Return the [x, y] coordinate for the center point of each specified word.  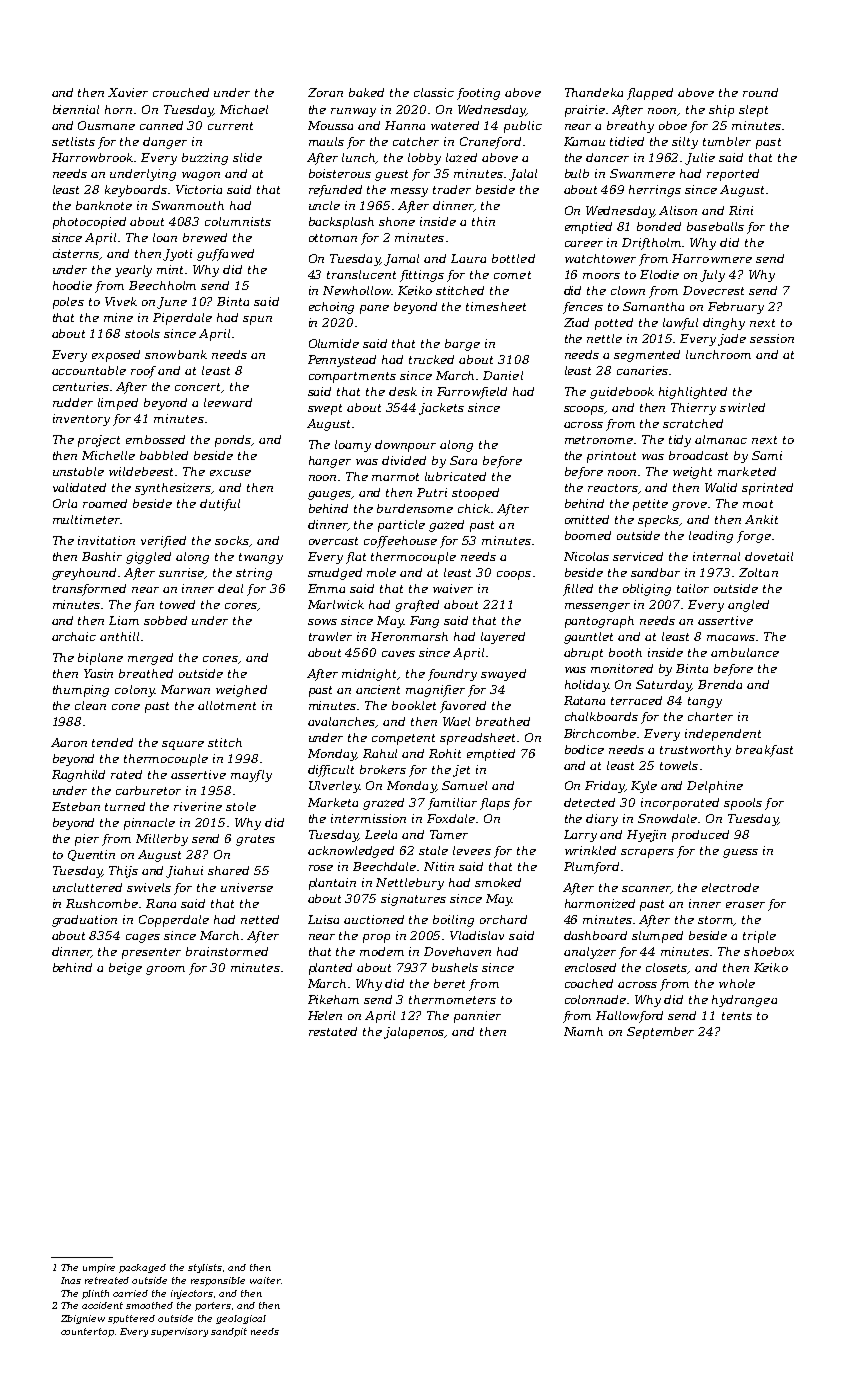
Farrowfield [472, 393]
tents [737, 1016]
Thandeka [594, 92]
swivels [149, 887]
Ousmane [106, 125]
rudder [73, 402]
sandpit [229, 1332]
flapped [650, 94]
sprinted [767, 489]
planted [330, 969]
